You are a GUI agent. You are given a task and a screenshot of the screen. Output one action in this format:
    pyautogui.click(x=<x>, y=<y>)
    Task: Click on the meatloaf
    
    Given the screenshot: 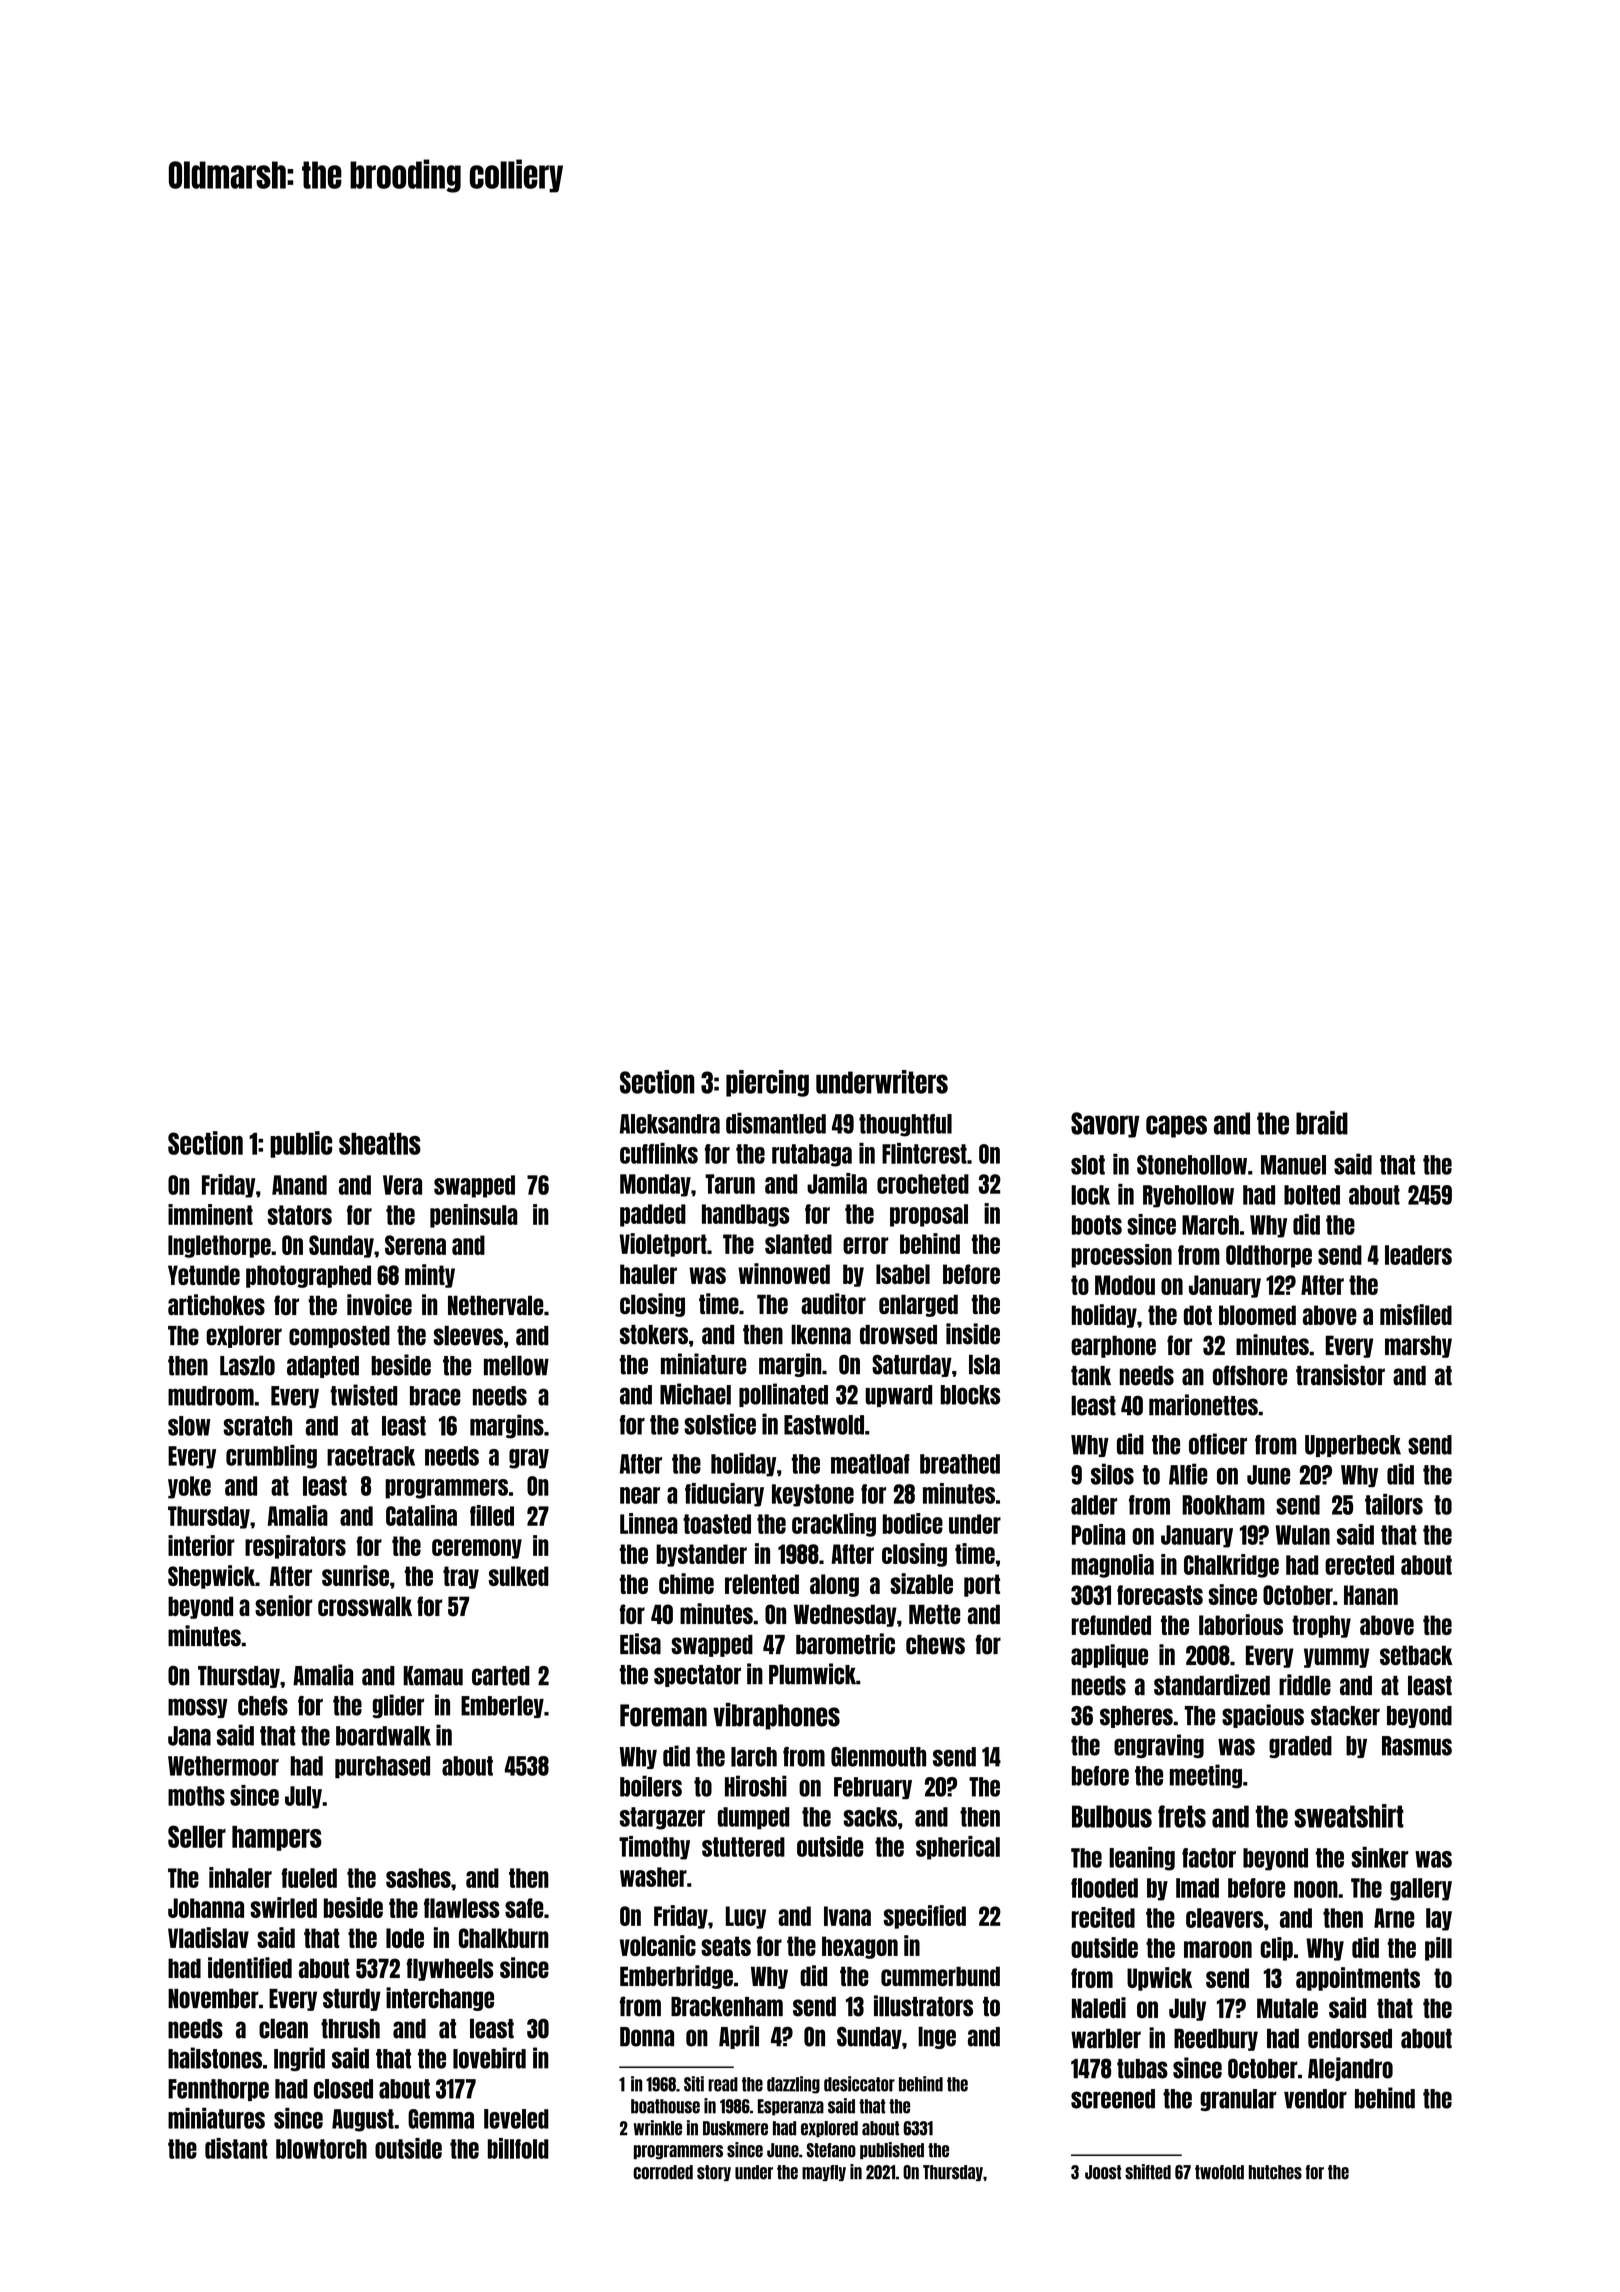 What is the action you would take?
    pyautogui.click(x=870, y=1464)
